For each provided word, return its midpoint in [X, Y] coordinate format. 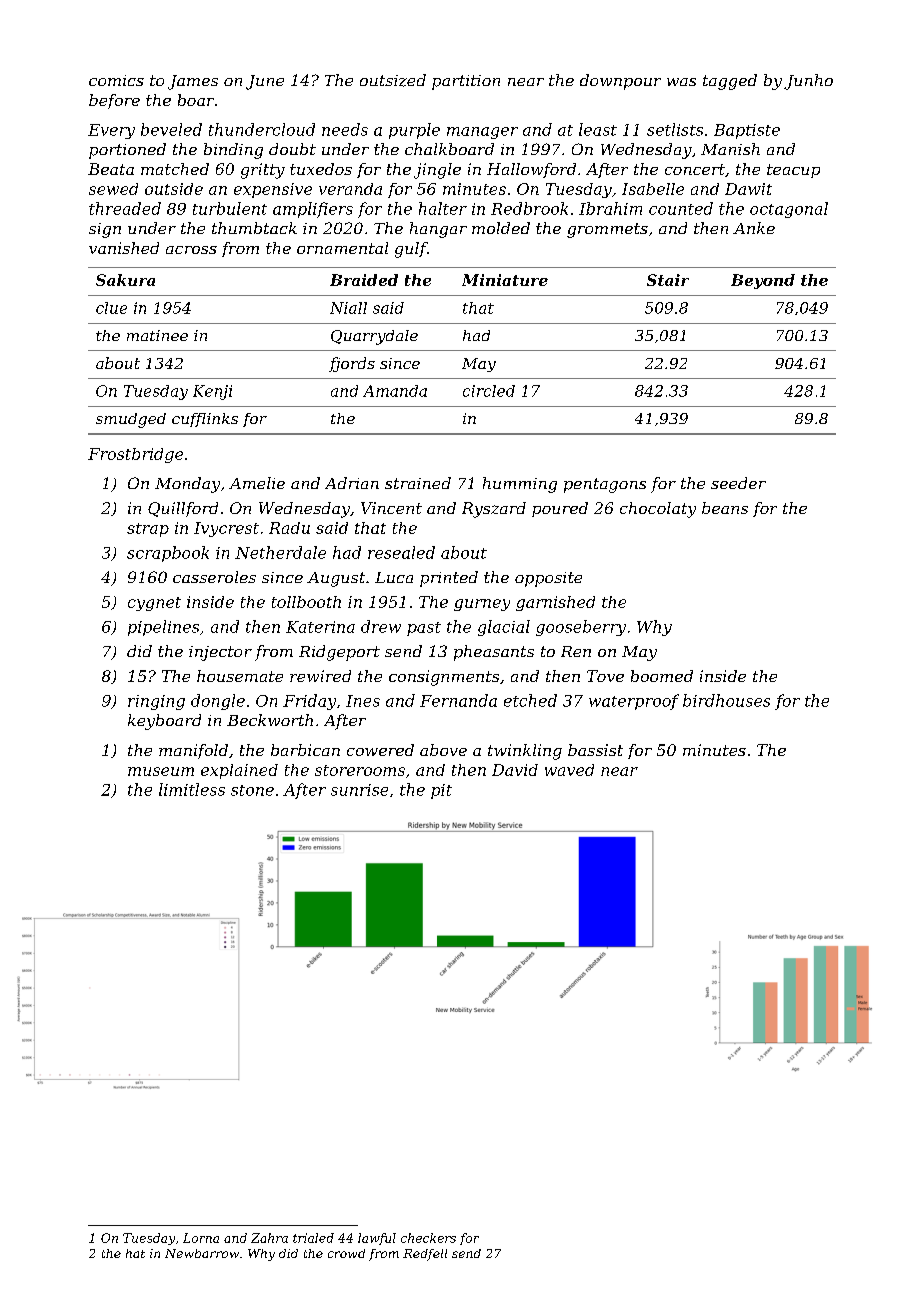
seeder [738, 483]
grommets [607, 230]
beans [725, 508]
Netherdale [280, 552]
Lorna [201, 1238]
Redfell [425, 1255]
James [193, 82]
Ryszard [494, 510]
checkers [428, 1238]
